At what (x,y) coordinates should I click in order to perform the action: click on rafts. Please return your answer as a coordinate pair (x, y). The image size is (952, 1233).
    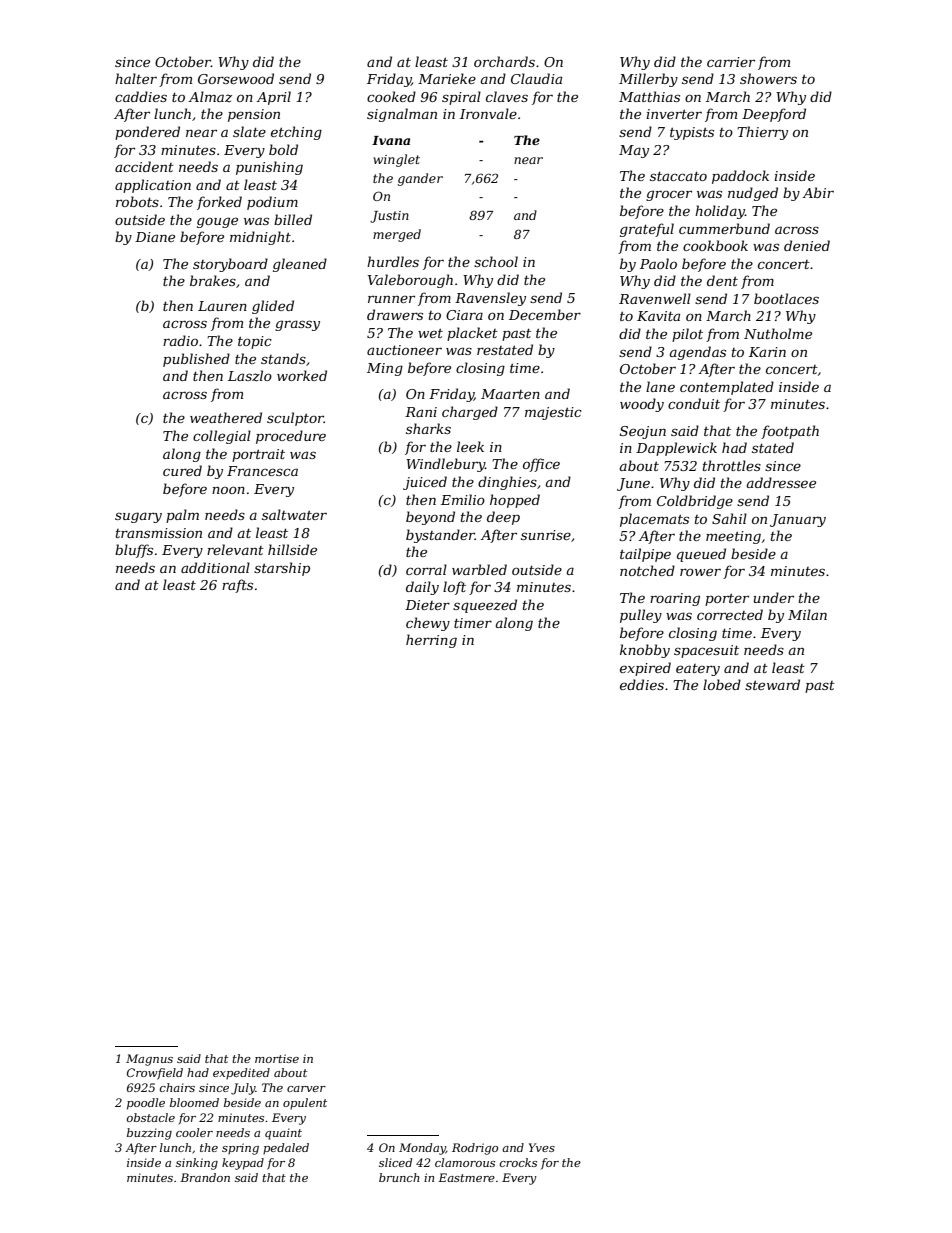
    Looking at the image, I should click on (237, 586).
